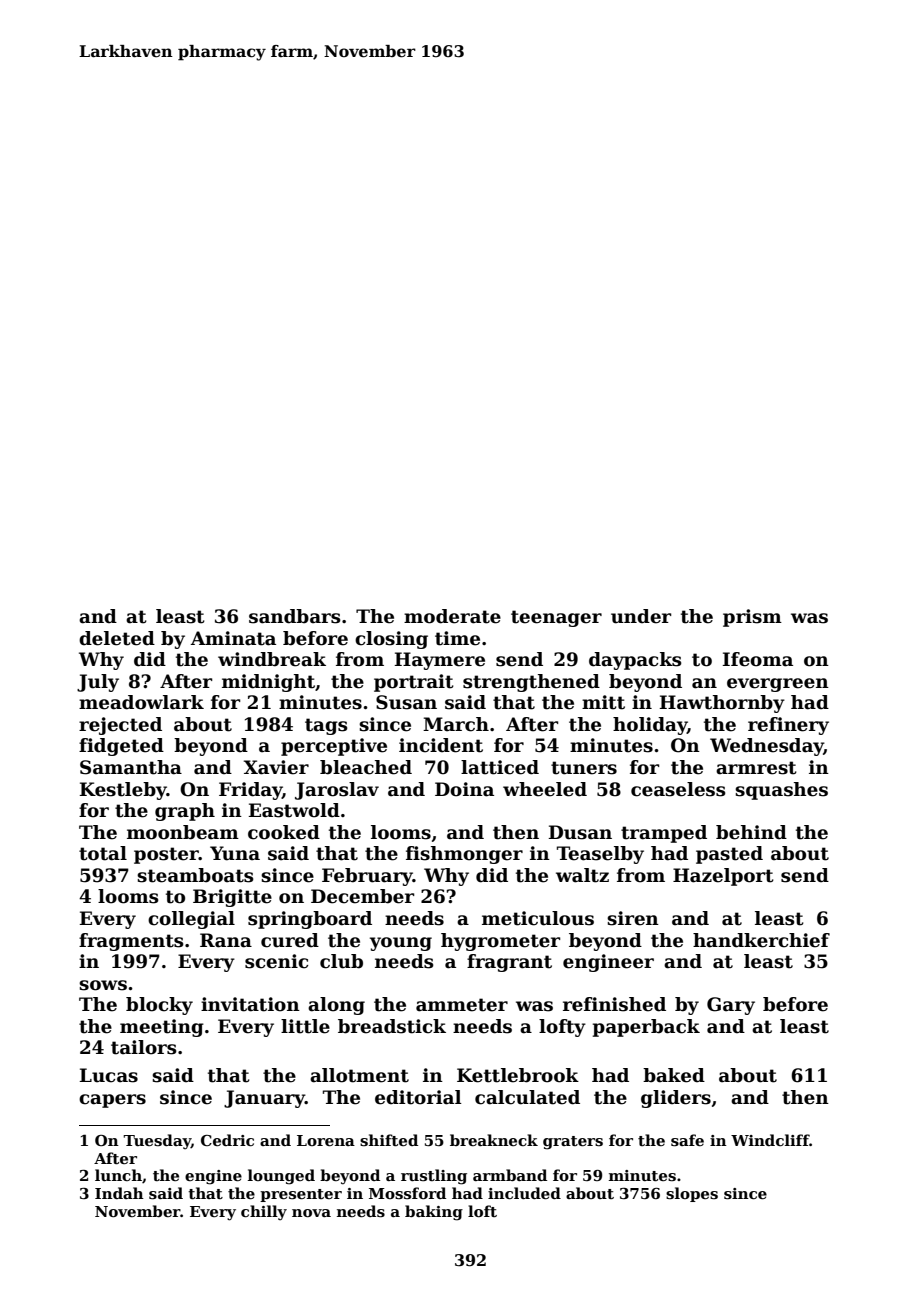 This document has height=1316, width=908. I want to click on fragrant, so click(509, 963).
